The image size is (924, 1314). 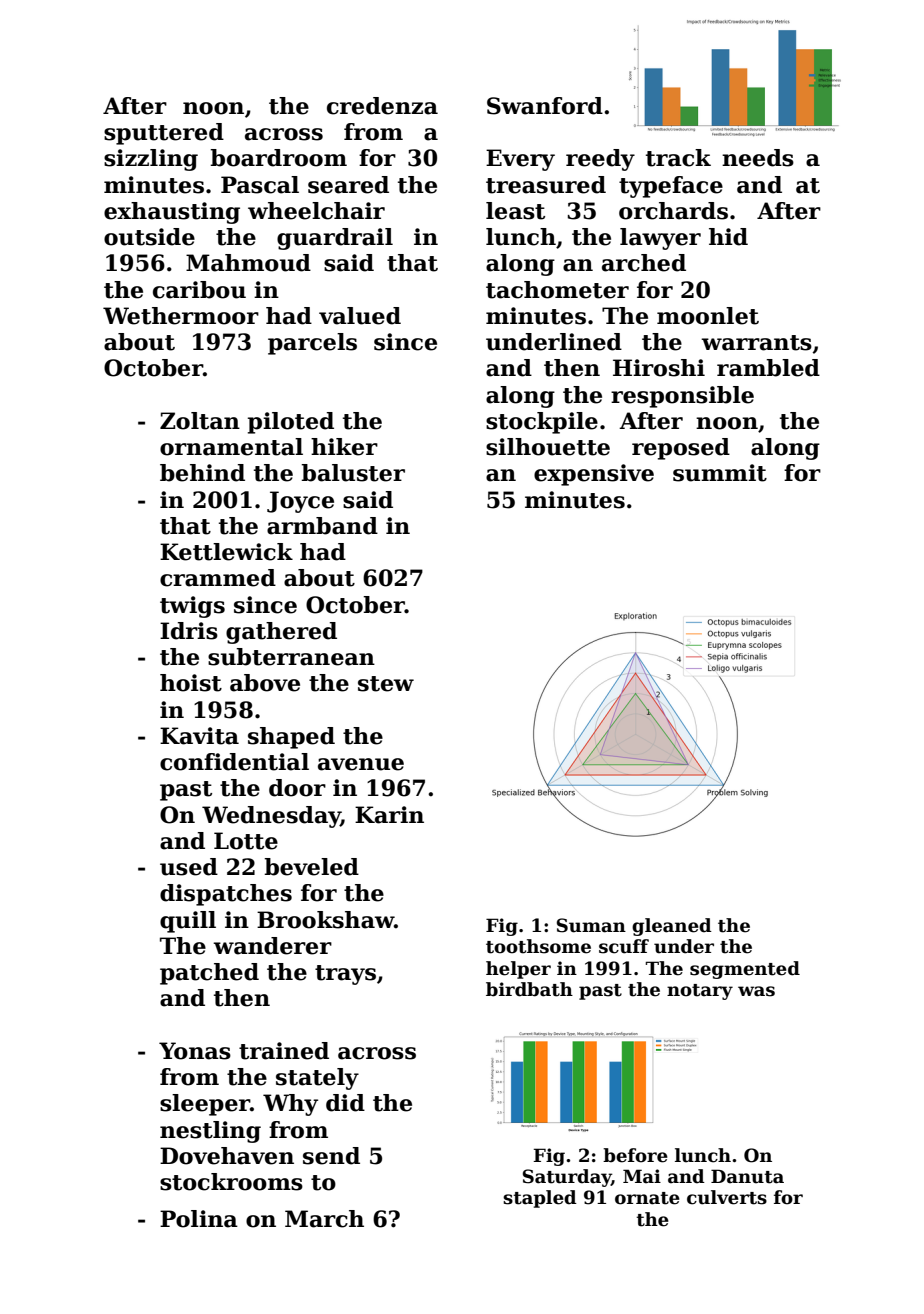 What do you see at coordinates (756, 991) in the document?
I see `was` at bounding box center [756, 991].
